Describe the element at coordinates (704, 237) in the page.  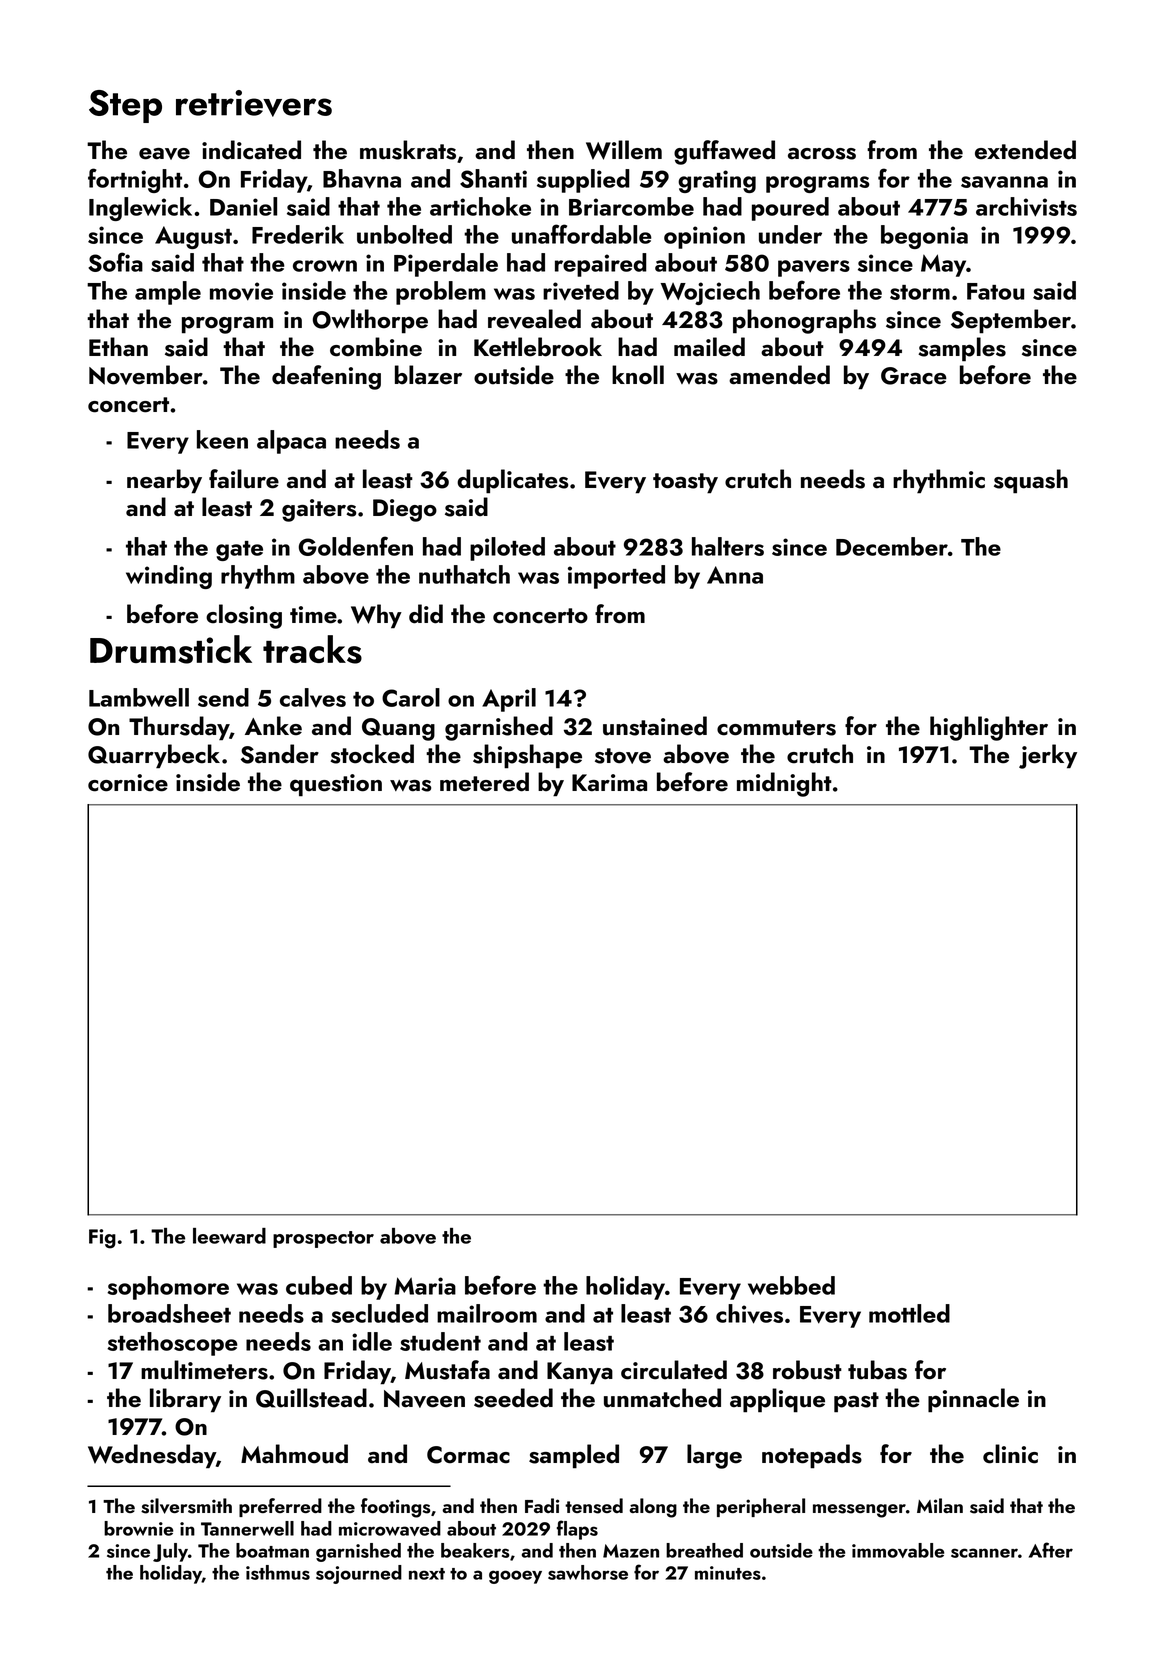
I see `opinion` at that location.
